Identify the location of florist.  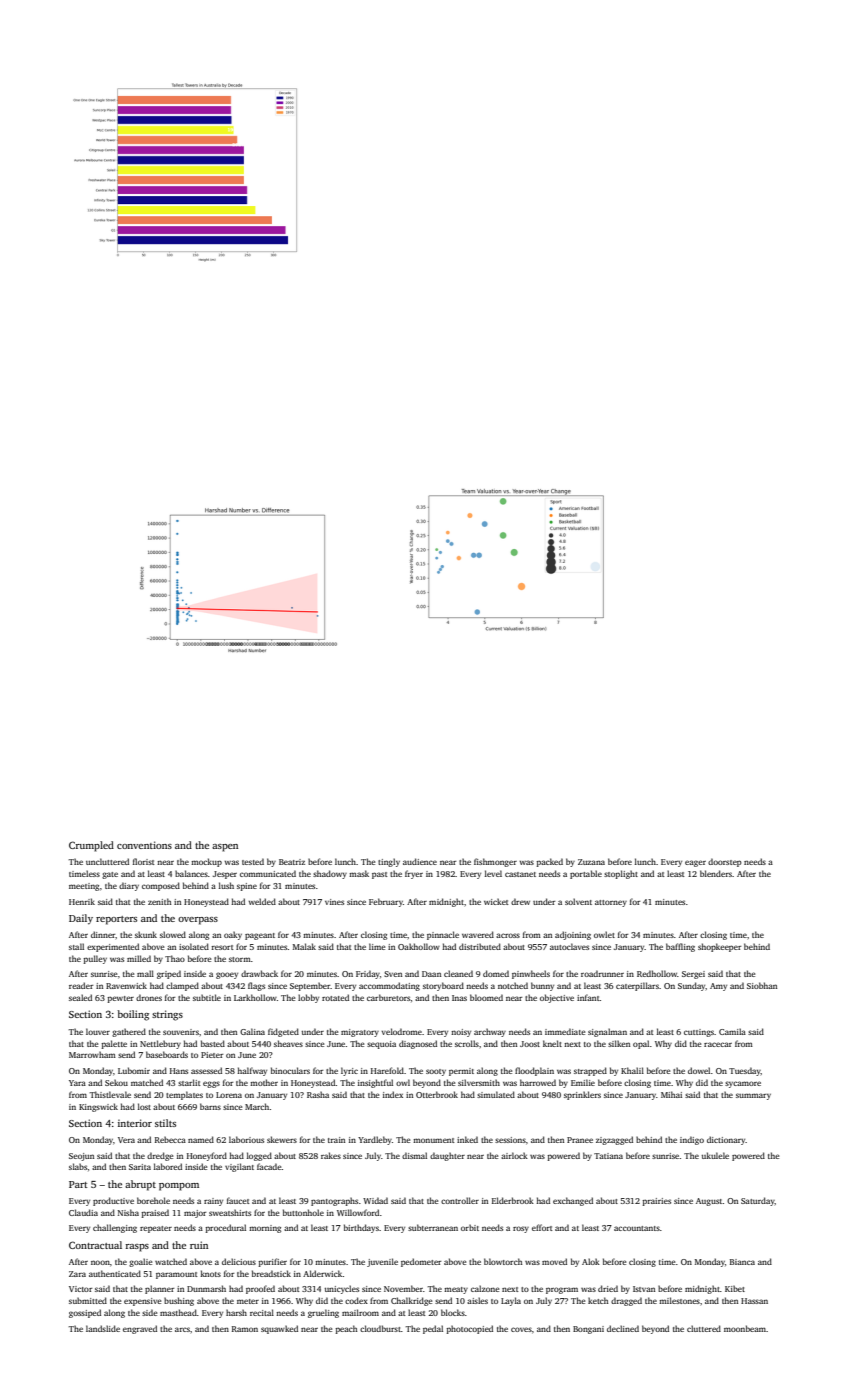
(144, 861).
